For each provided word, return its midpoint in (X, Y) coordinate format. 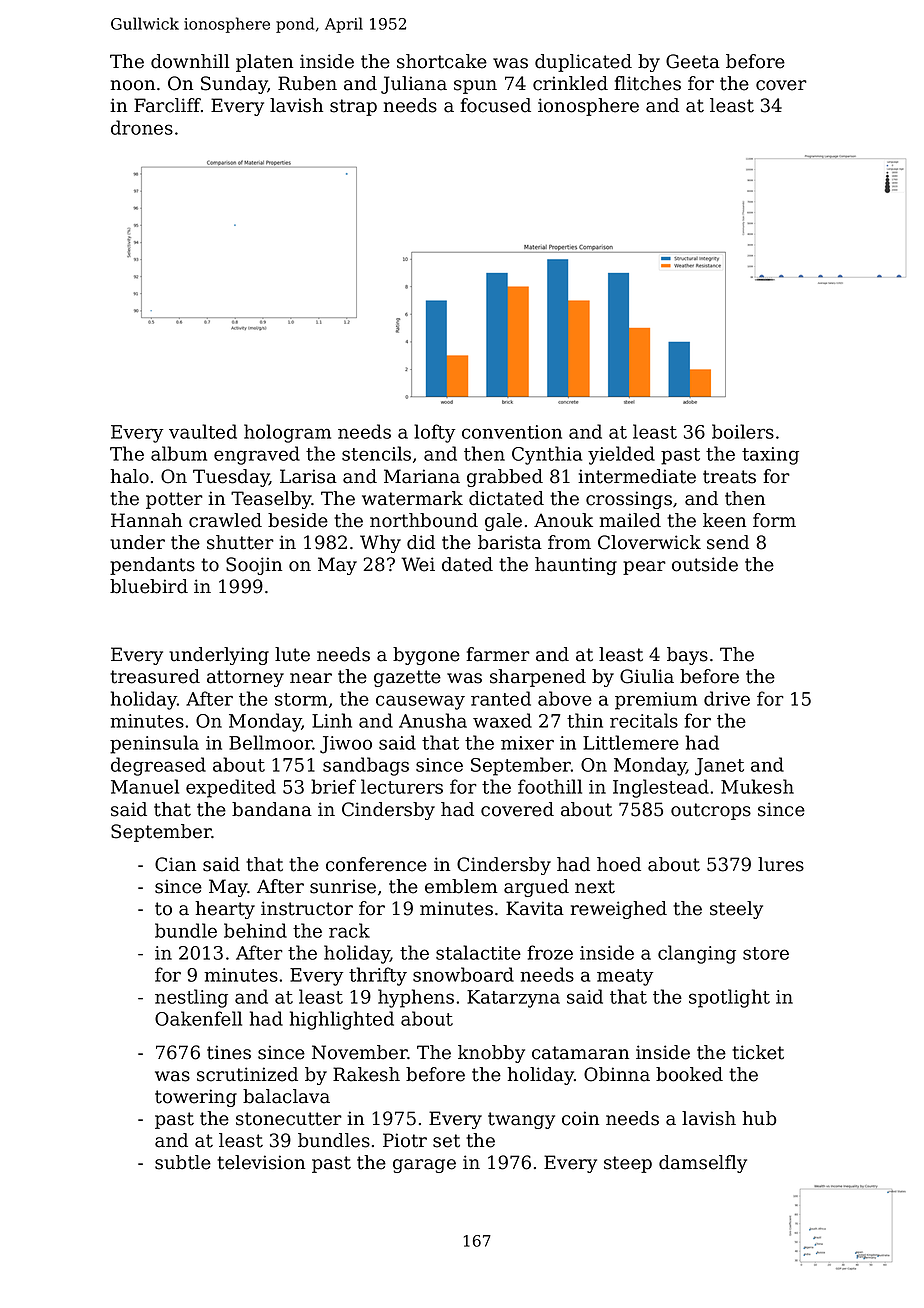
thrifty (378, 976)
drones (142, 127)
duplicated (583, 63)
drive (727, 698)
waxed (502, 720)
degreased (158, 766)
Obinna (617, 1074)
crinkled (570, 83)
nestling (191, 998)
